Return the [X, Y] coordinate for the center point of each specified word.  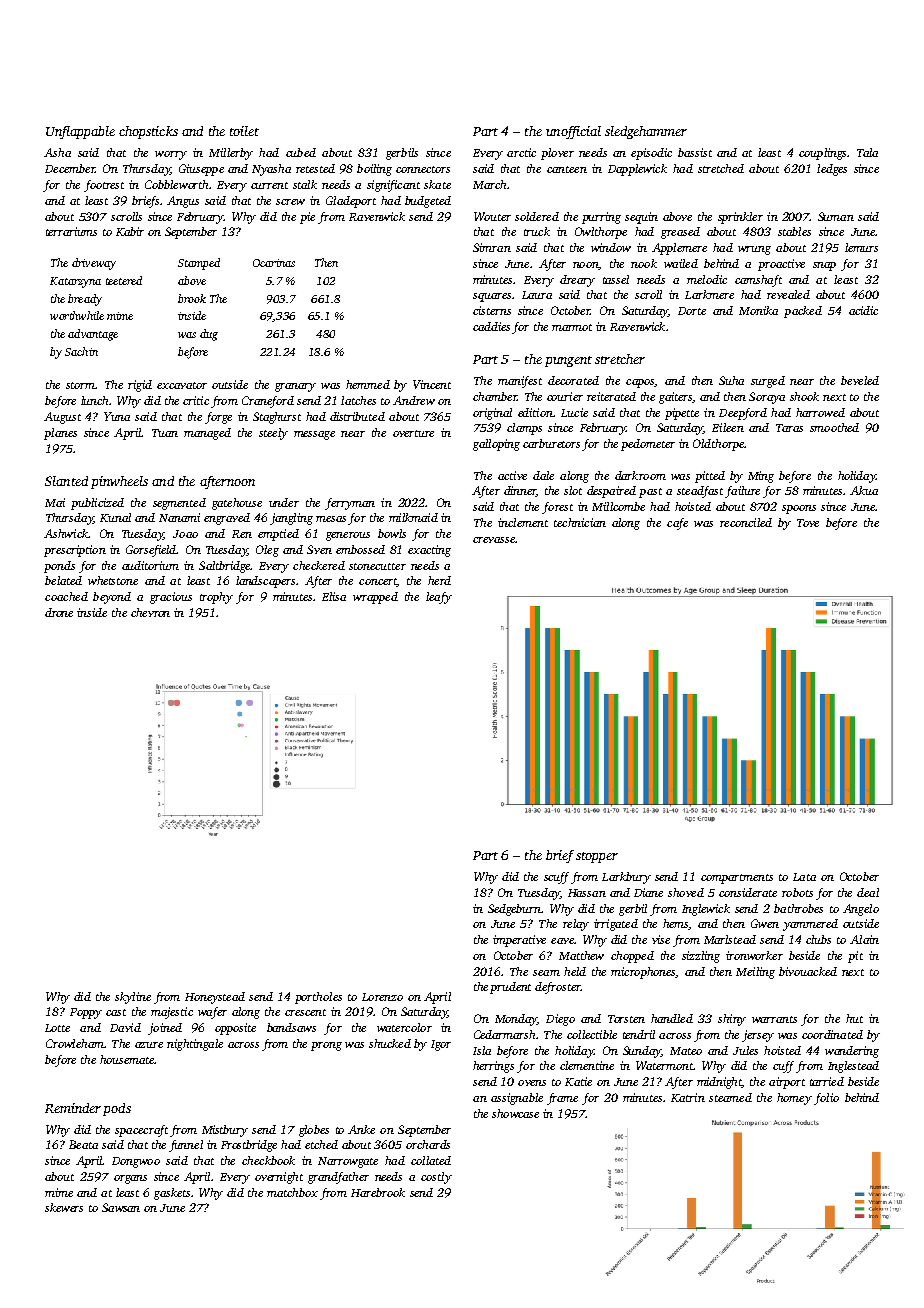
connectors [423, 169]
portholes [318, 998]
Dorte [692, 311]
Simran [492, 247]
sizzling [701, 957]
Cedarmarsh [504, 1034]
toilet [244, 131]
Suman [836, 216]
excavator [182, 385]
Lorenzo [382, 997]
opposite [235, 1029]
